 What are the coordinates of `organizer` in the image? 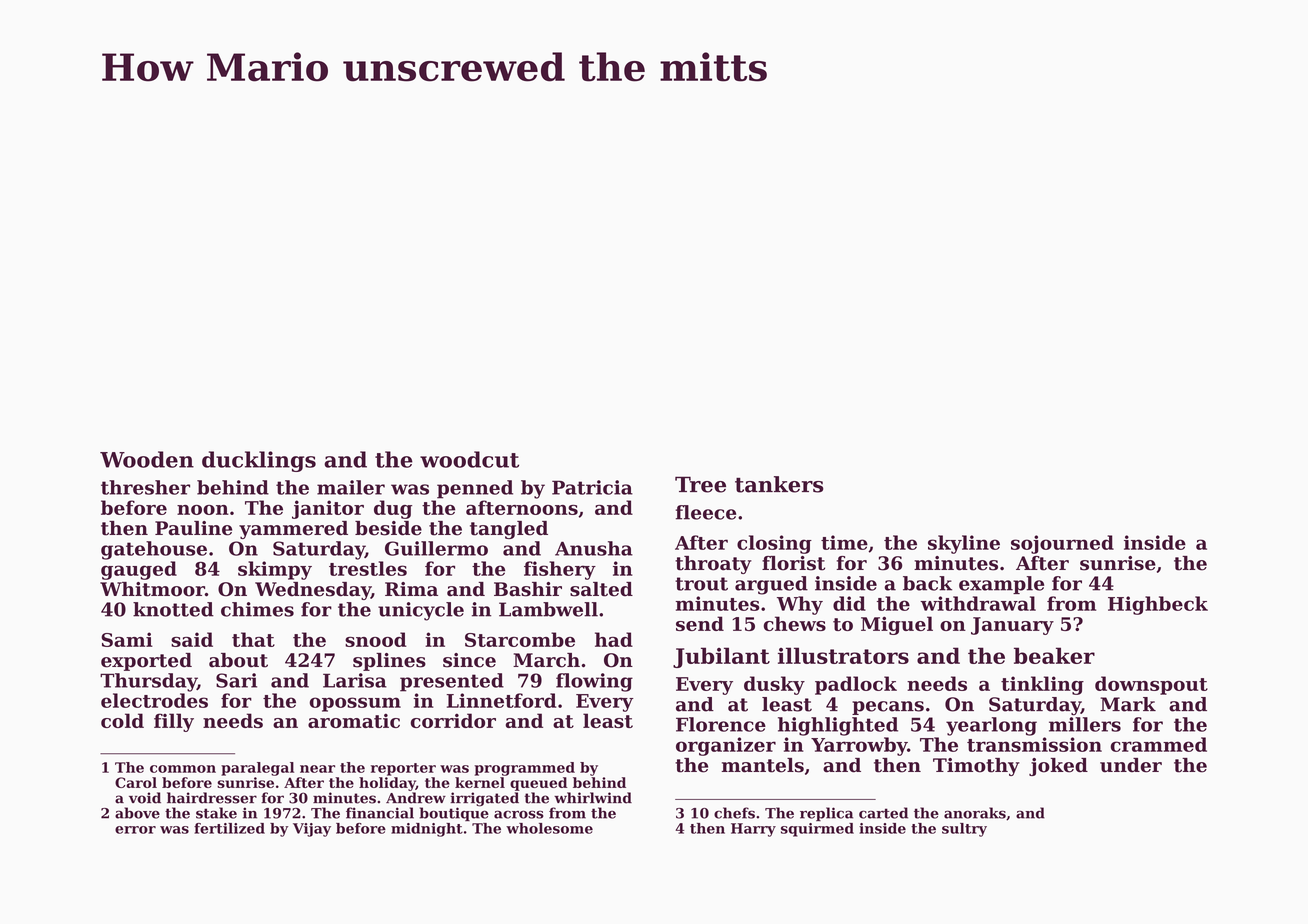 It's located at (726, 746).
